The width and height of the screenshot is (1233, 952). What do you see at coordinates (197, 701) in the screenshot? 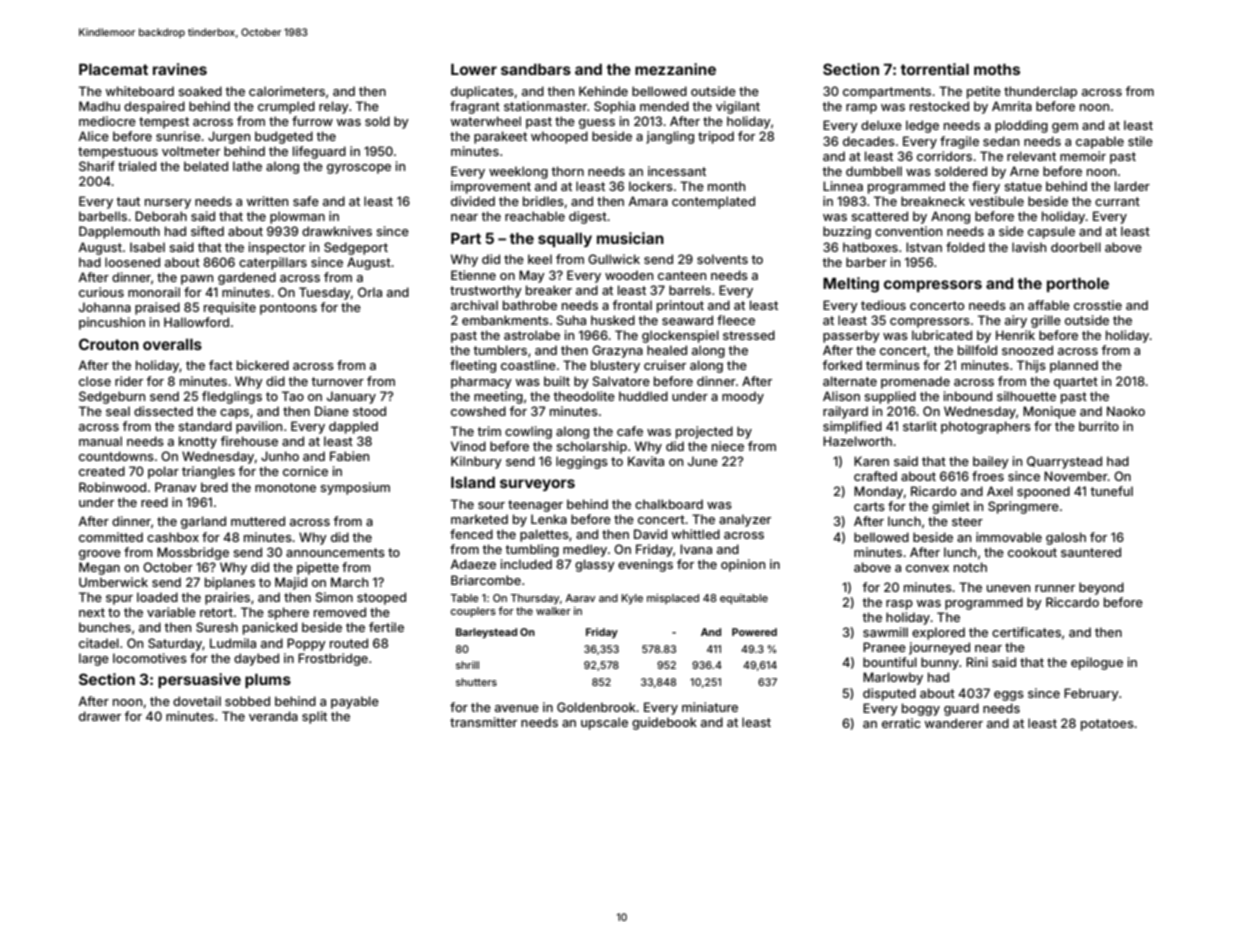
I see `dovetail` at bounding box center [197, 701].
